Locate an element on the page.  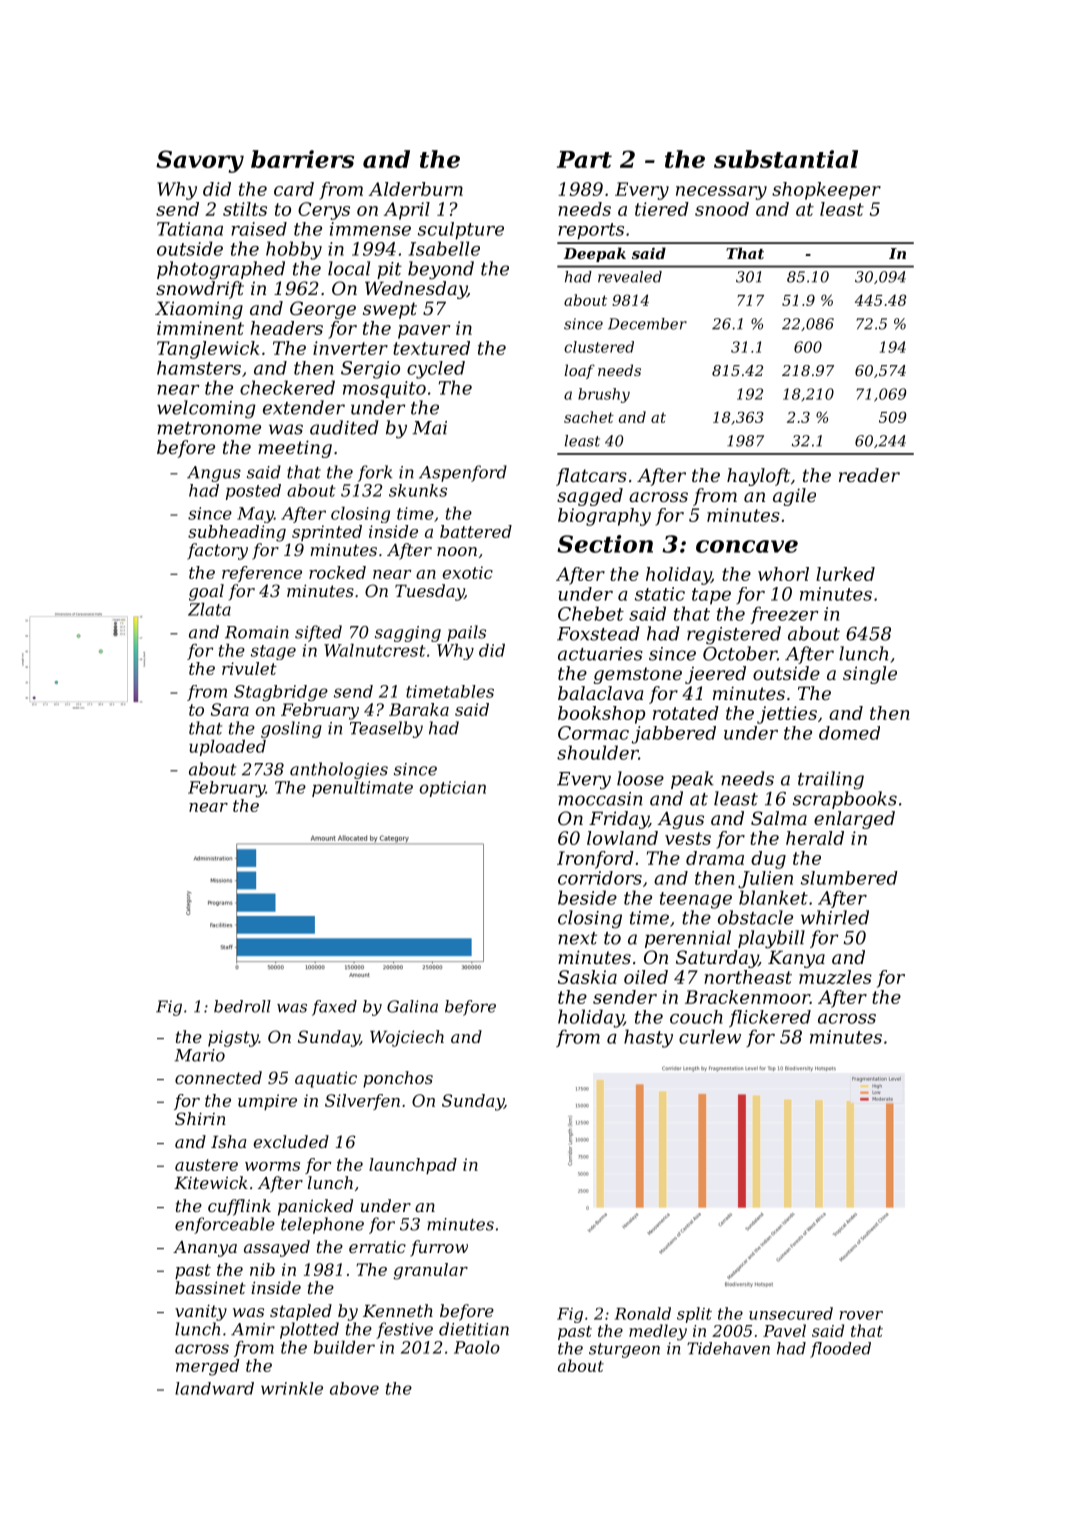
Part is located at coordinates (584, 159).
